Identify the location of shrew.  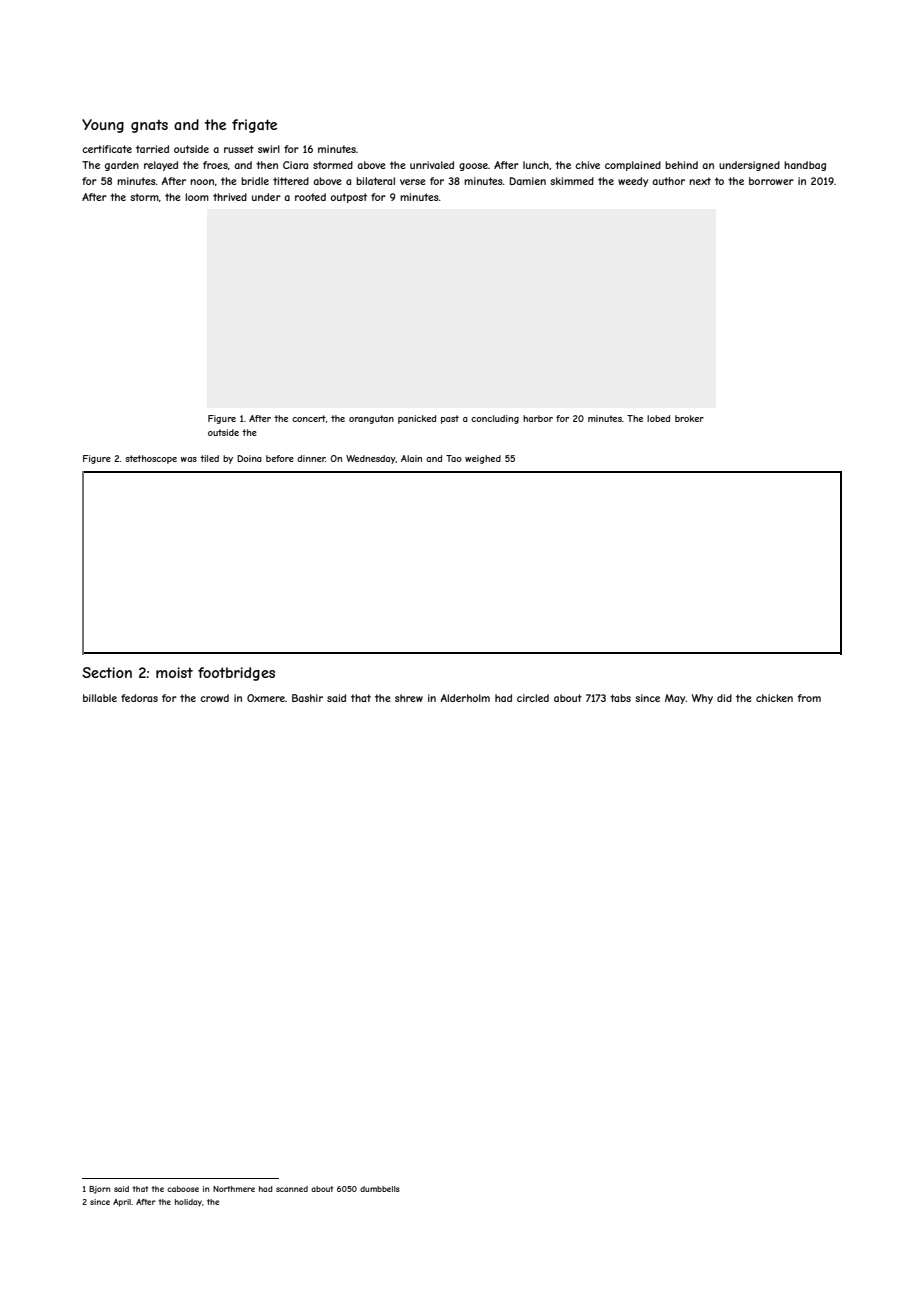
(409, 698).
